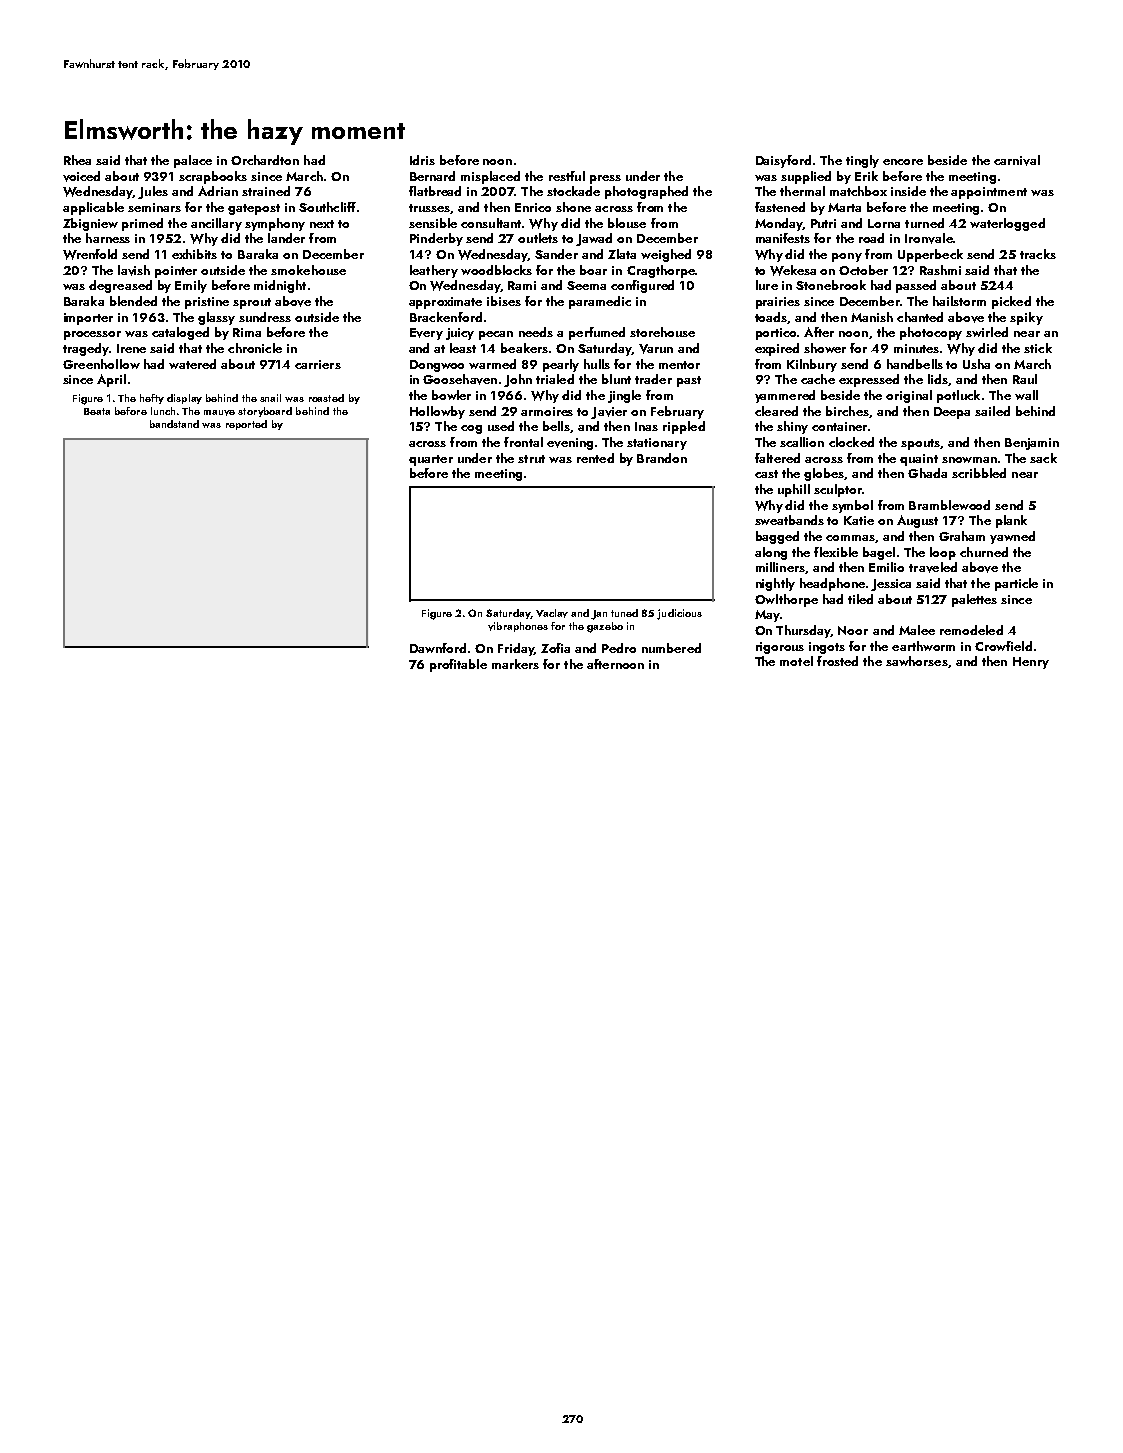 The width and height of the page is (1123, 1453). What do you see at coordinates (184, 399) in the page?
I see `display` at bounding box center [184, 399].
